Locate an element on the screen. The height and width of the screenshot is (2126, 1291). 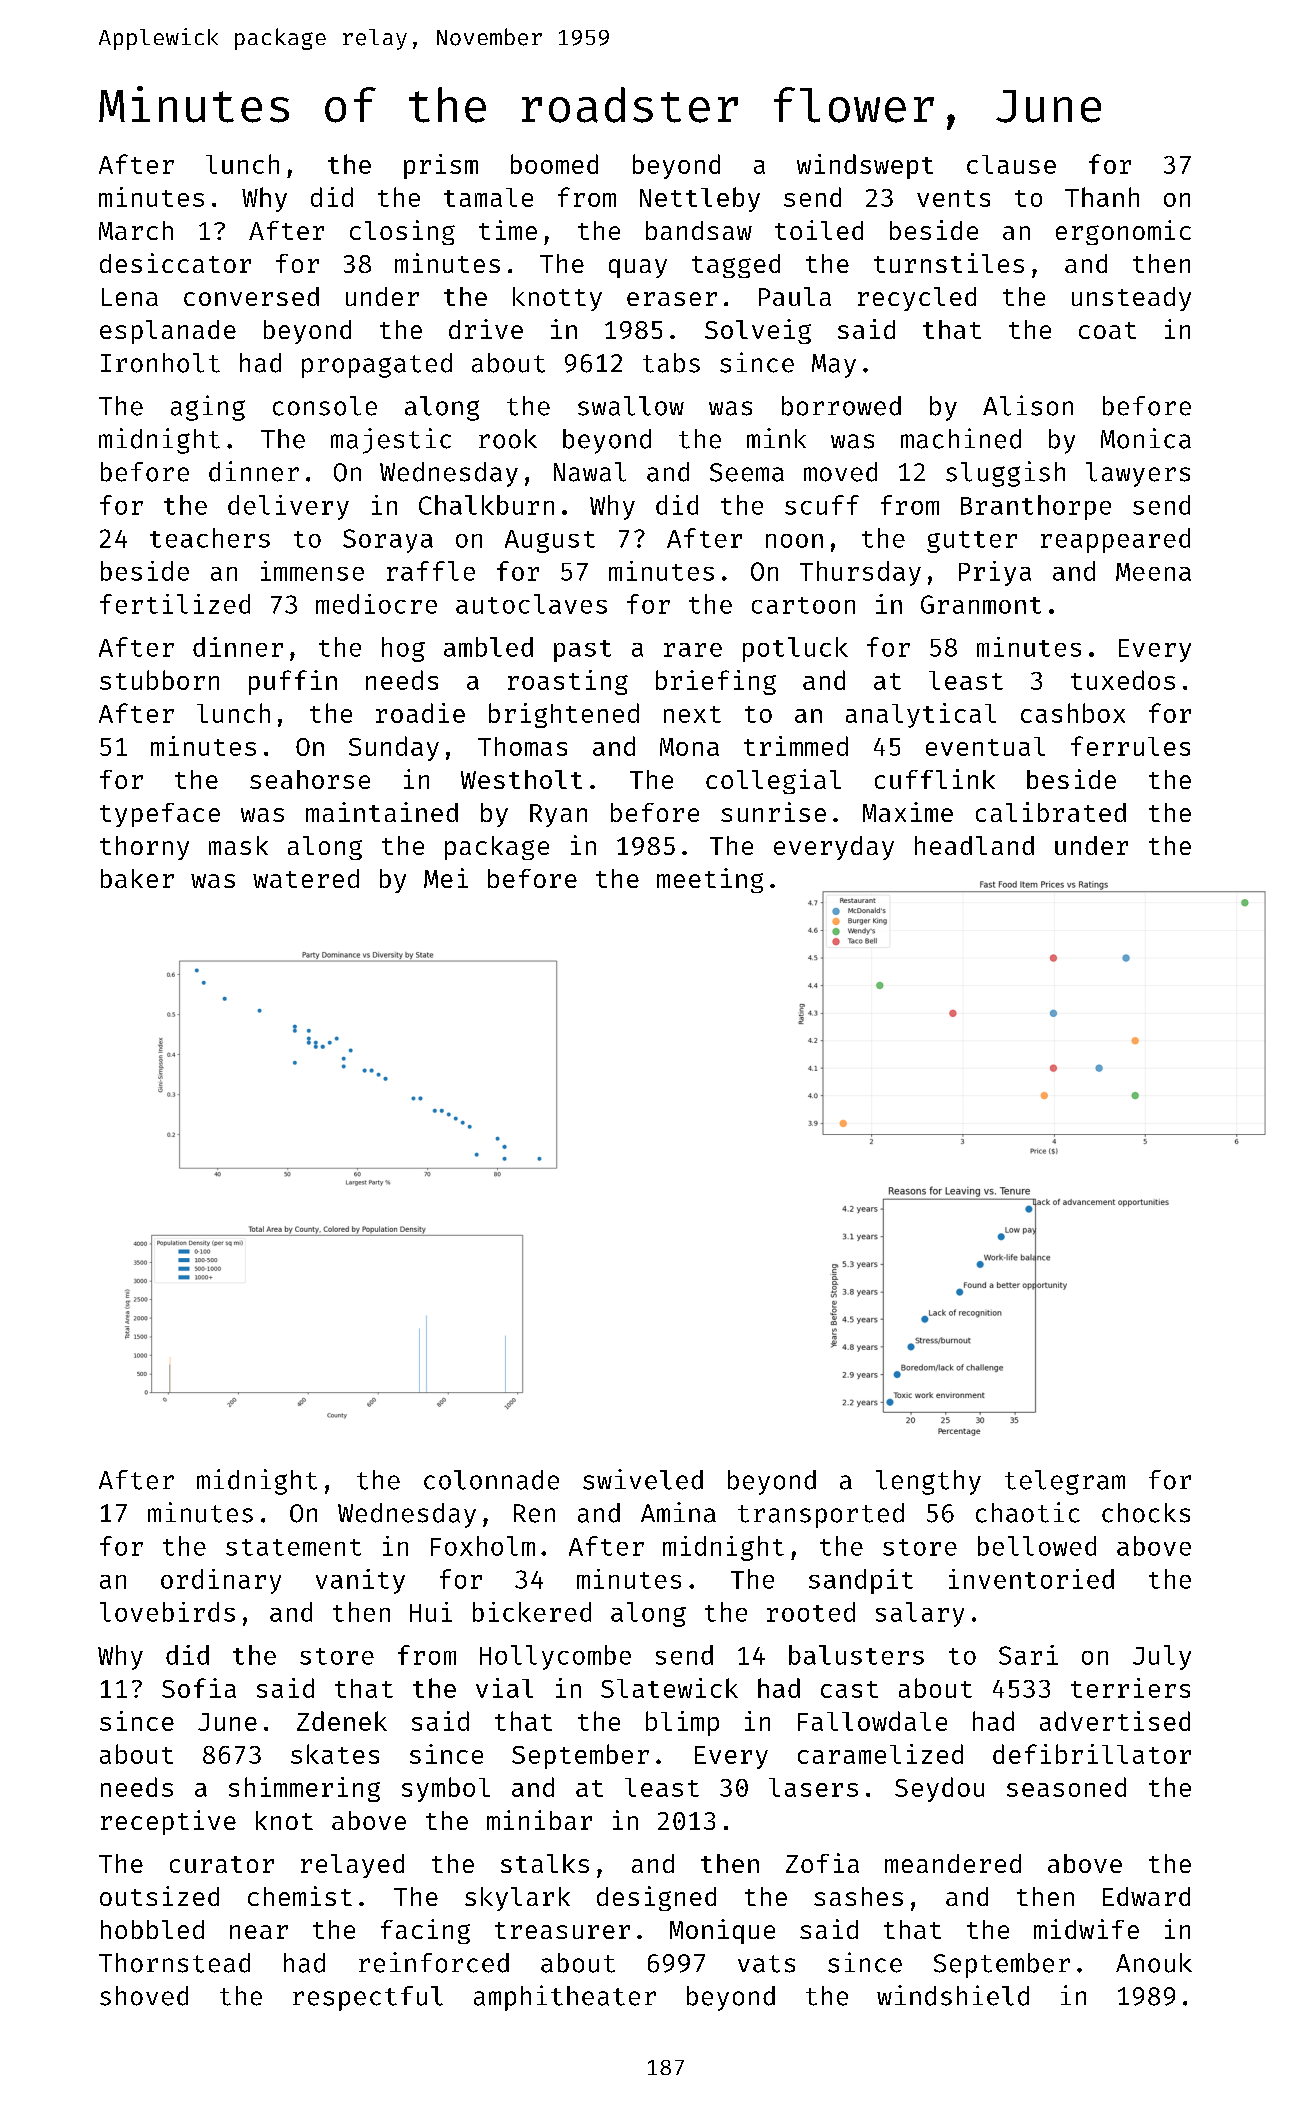
Soraya is located at coordinates (388, 541).
